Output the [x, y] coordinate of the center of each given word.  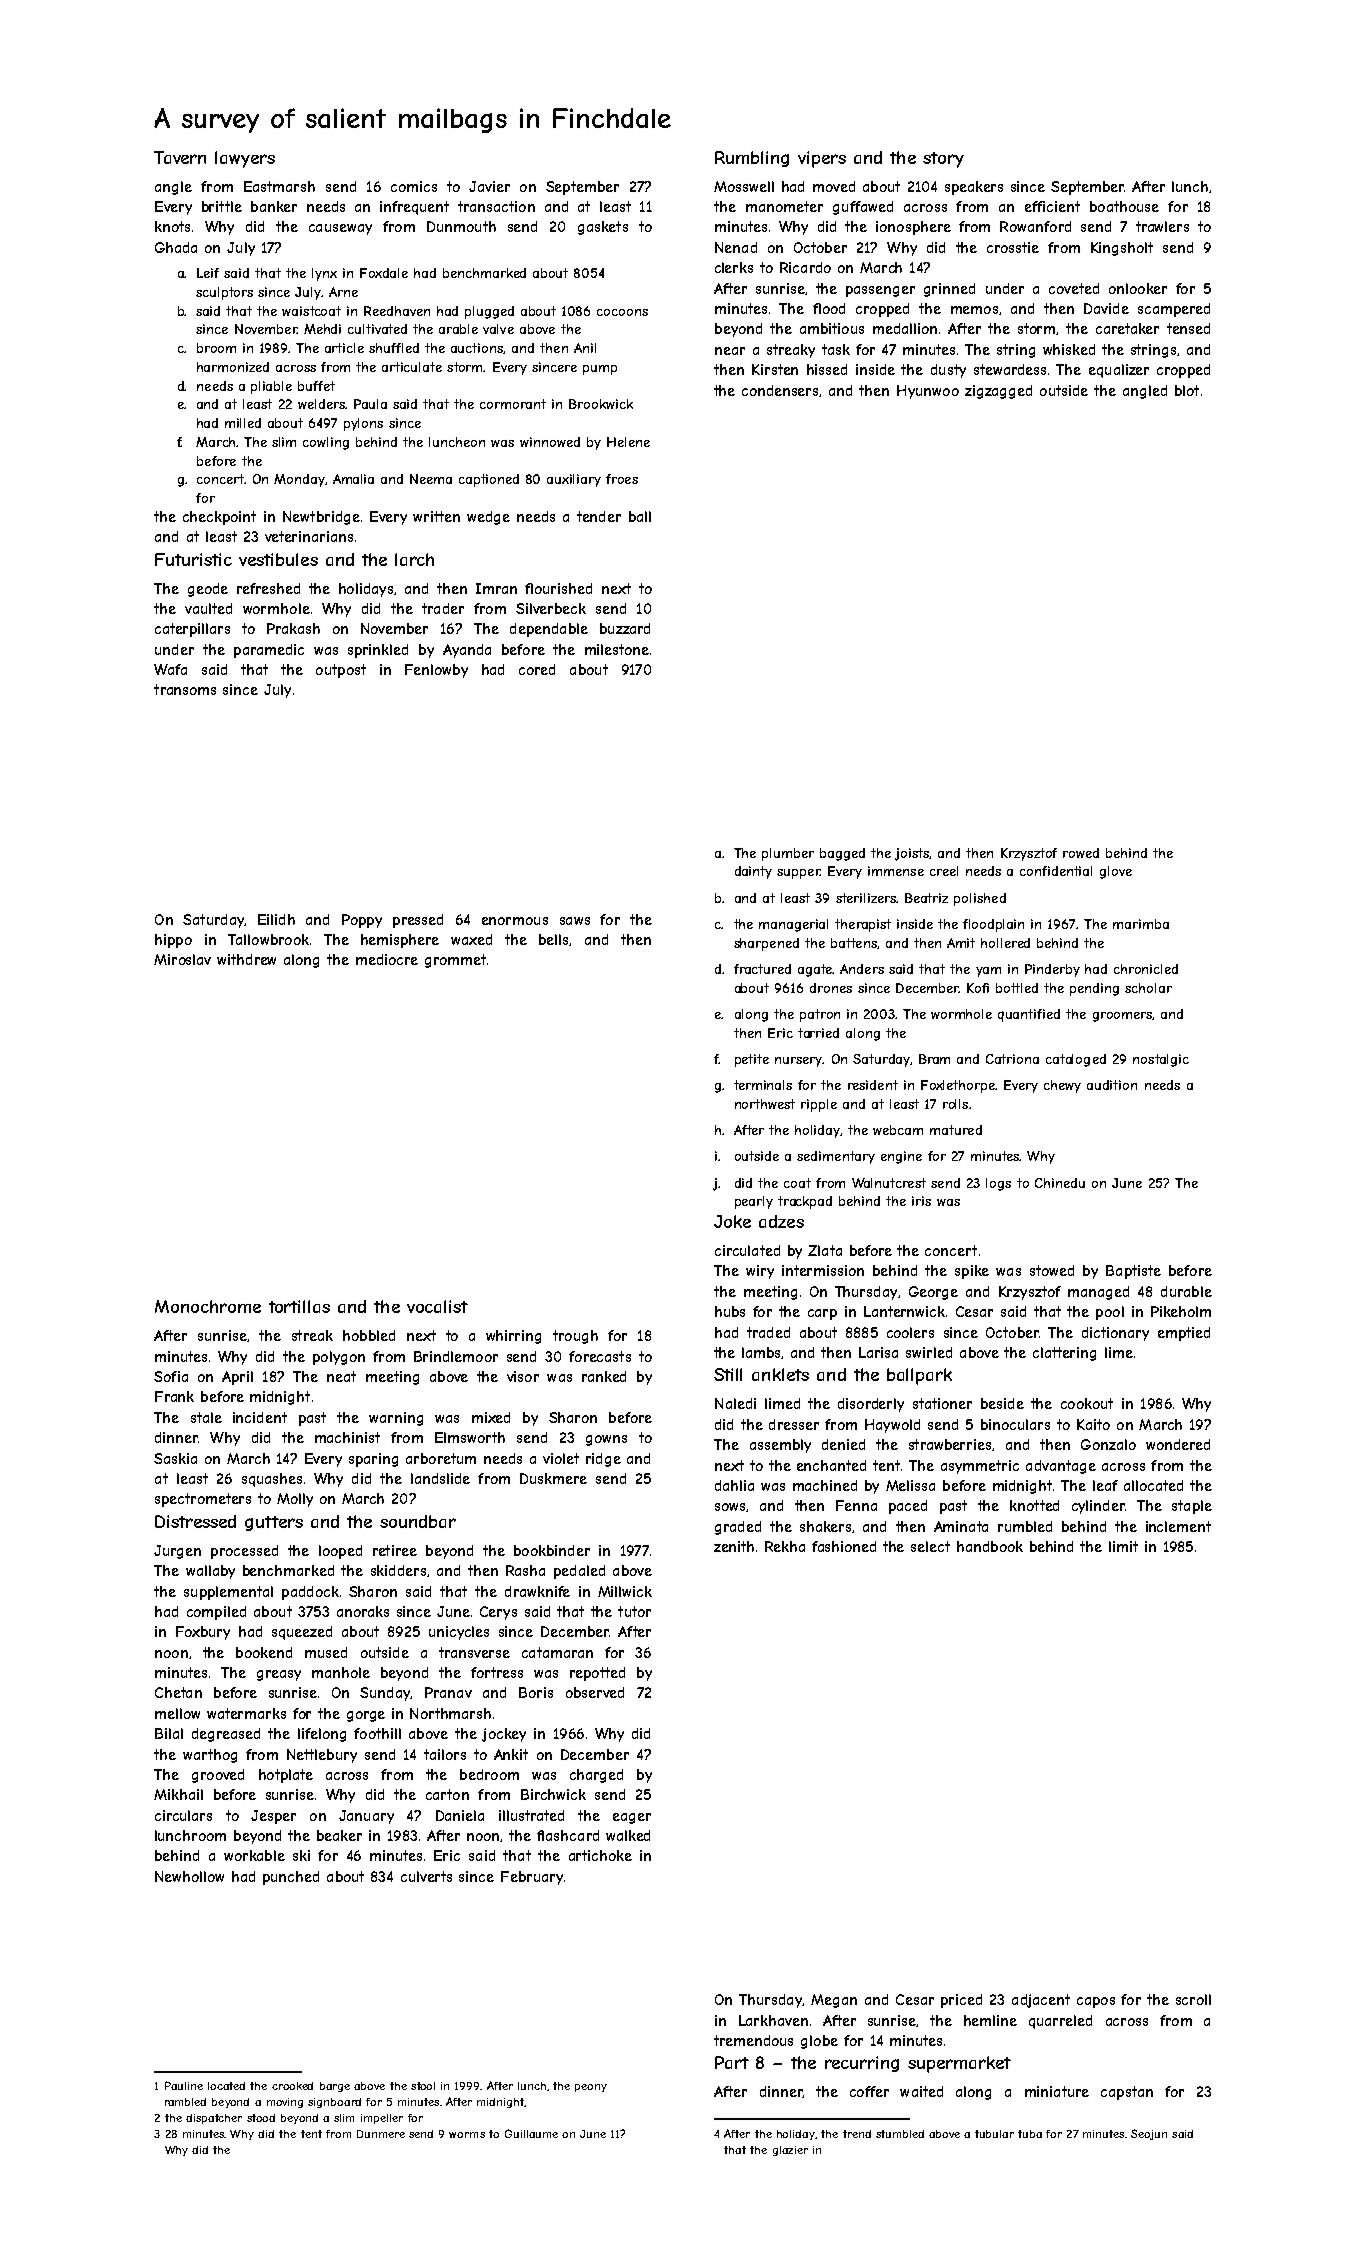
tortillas [299, 1306]
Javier [489, 186]
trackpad [805, 1202]
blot [1187, 390]
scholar [1148, 988]
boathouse [1124, 206]
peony [591, 2088]
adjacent [1041, 2001]
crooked [292, 2086]
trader [443, 608]
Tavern [180, 157]
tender [599, 516]
